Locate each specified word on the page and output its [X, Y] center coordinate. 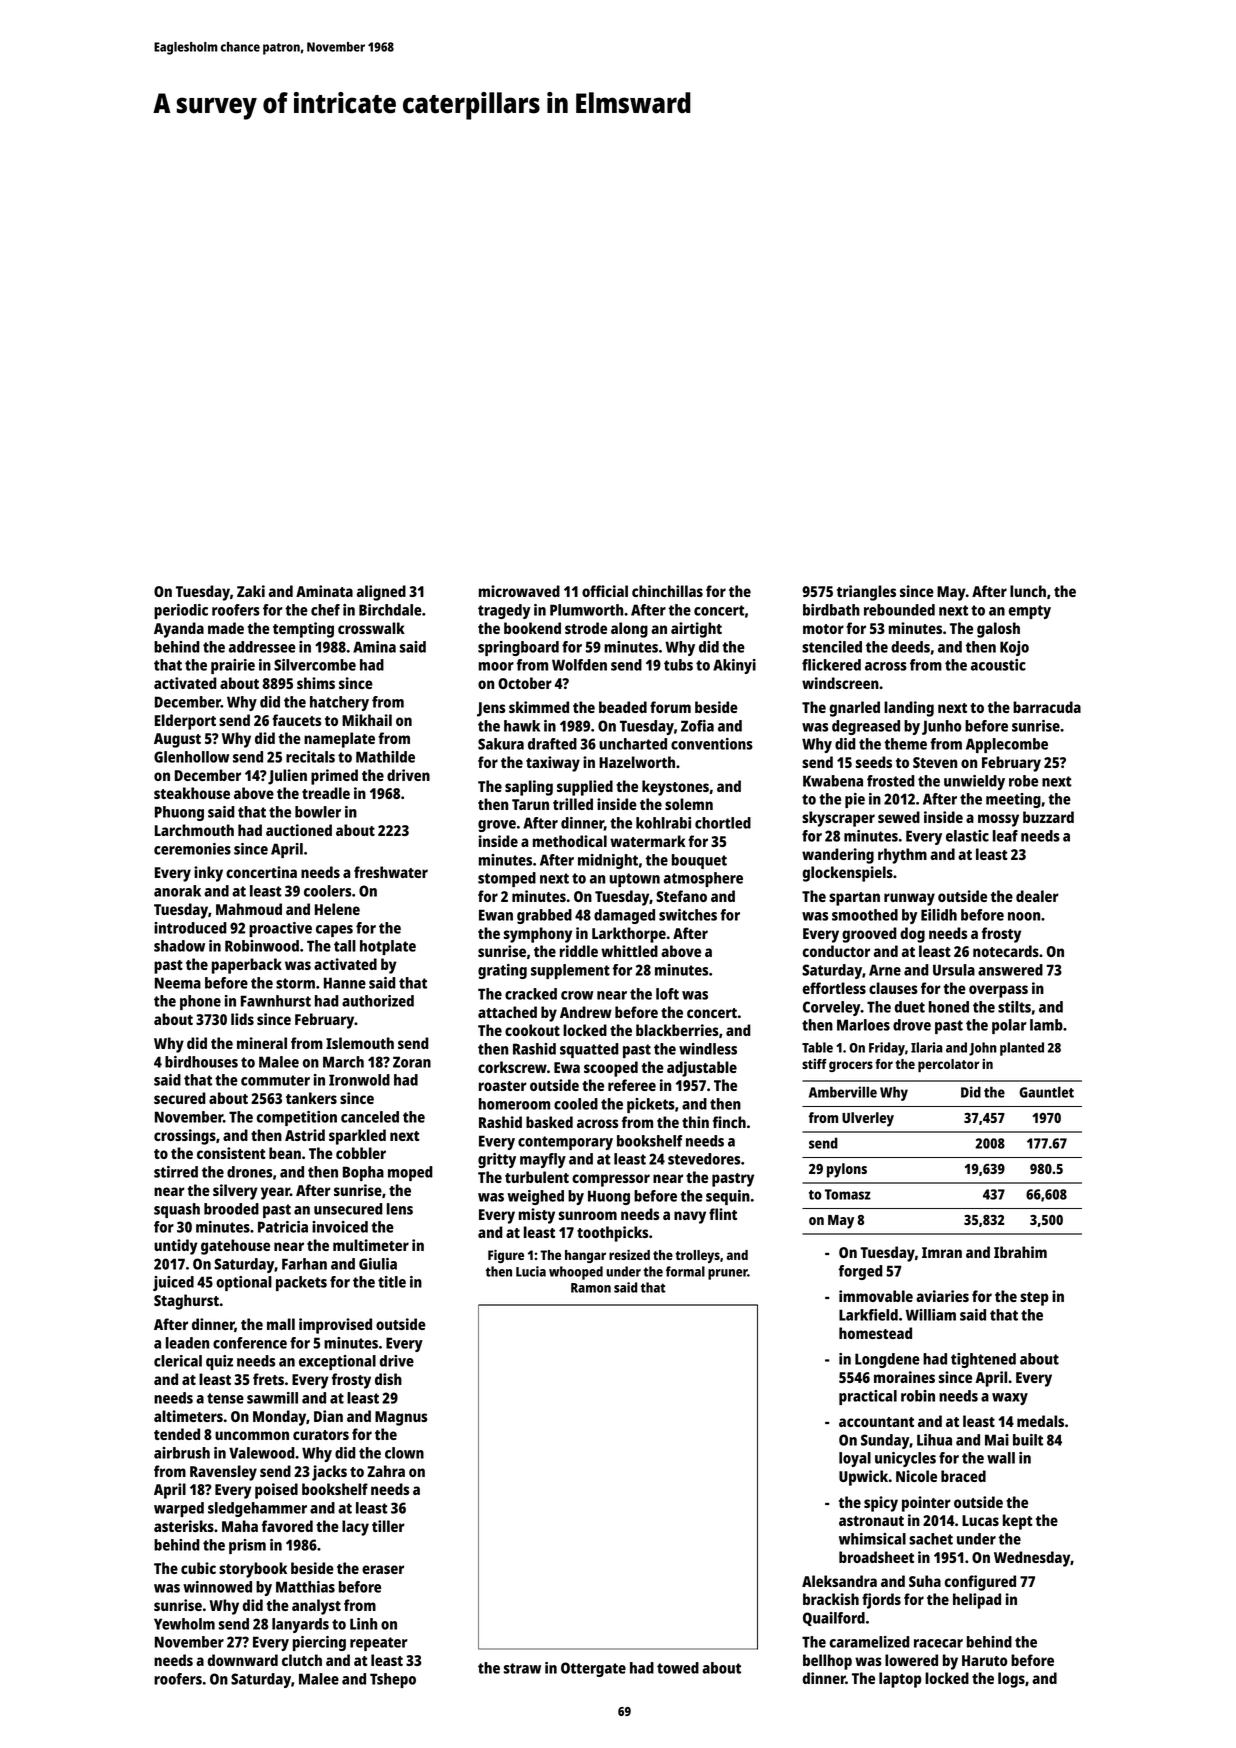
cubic [198, 1568]
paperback [247, 966]
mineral [262, 1043]
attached [507, 1012]
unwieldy [974, 782]
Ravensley [223, 1473]
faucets [296, 720]
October [525, 683]
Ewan [496, 915]
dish [388, 1379]
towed [678, 1668]
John [983, 1049]
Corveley [832, 1008]
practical [868, 1397]
